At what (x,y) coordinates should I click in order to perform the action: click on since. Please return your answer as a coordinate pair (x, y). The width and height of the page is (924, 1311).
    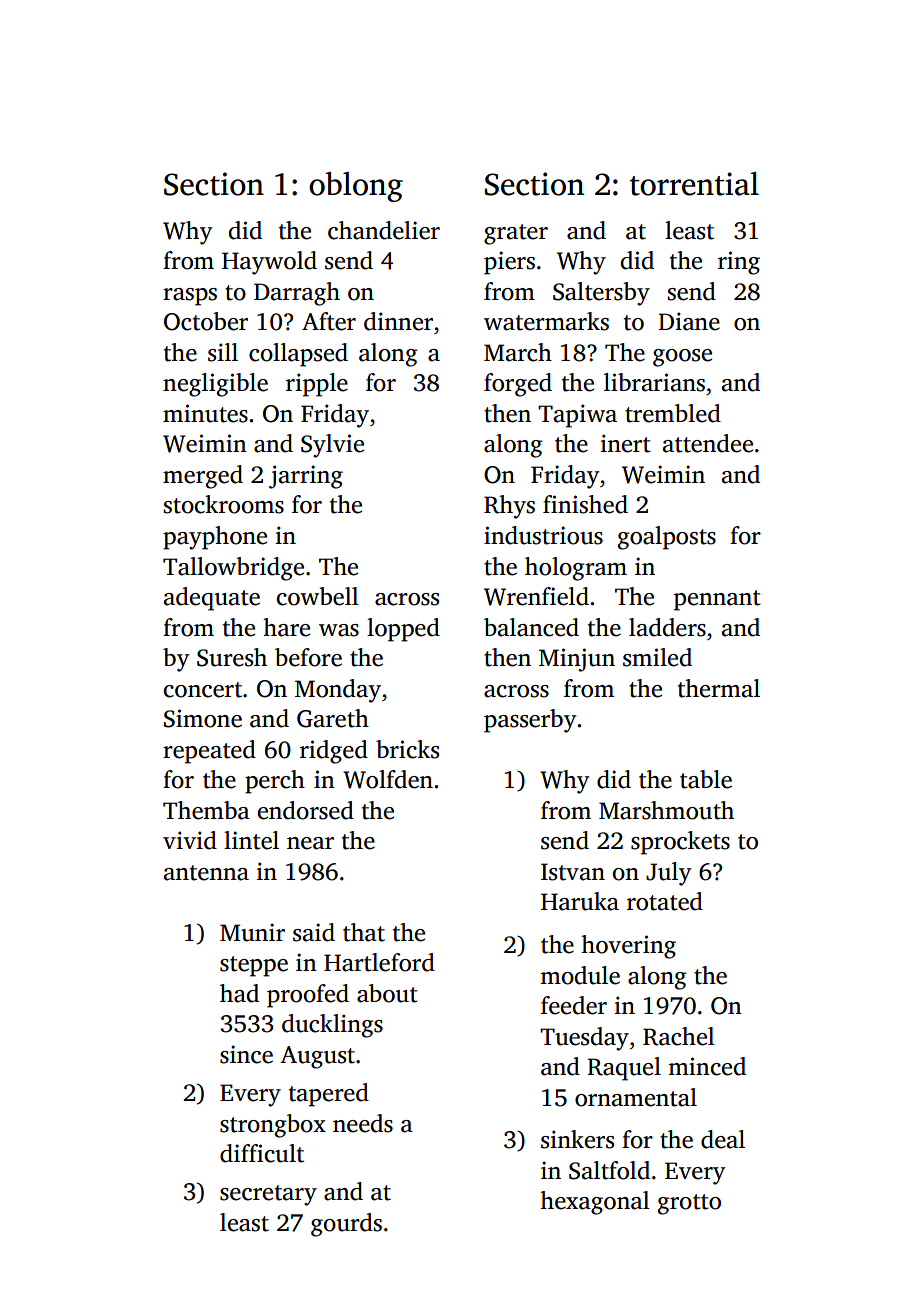
    Looking at the image, I should click on (246, 1054).
